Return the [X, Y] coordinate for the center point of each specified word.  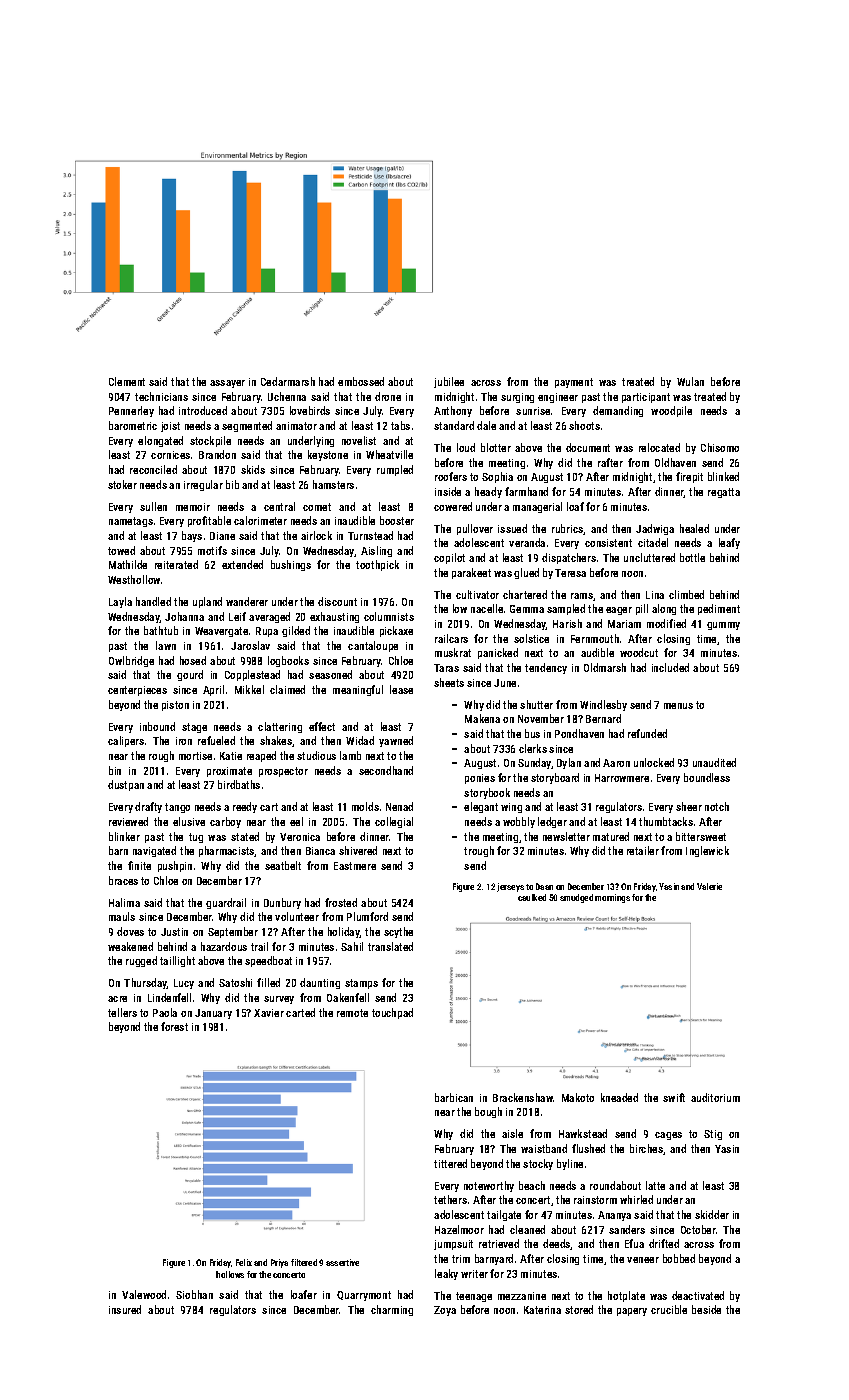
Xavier [269, 1013]
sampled [566, 609]
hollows [230, 1274]
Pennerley [131, 411]
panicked [498, 653]
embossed [361, 381]
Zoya [445, 1311]
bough [488, 1112]
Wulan [690, 381]
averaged [269, 617]
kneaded [619, 1097]
